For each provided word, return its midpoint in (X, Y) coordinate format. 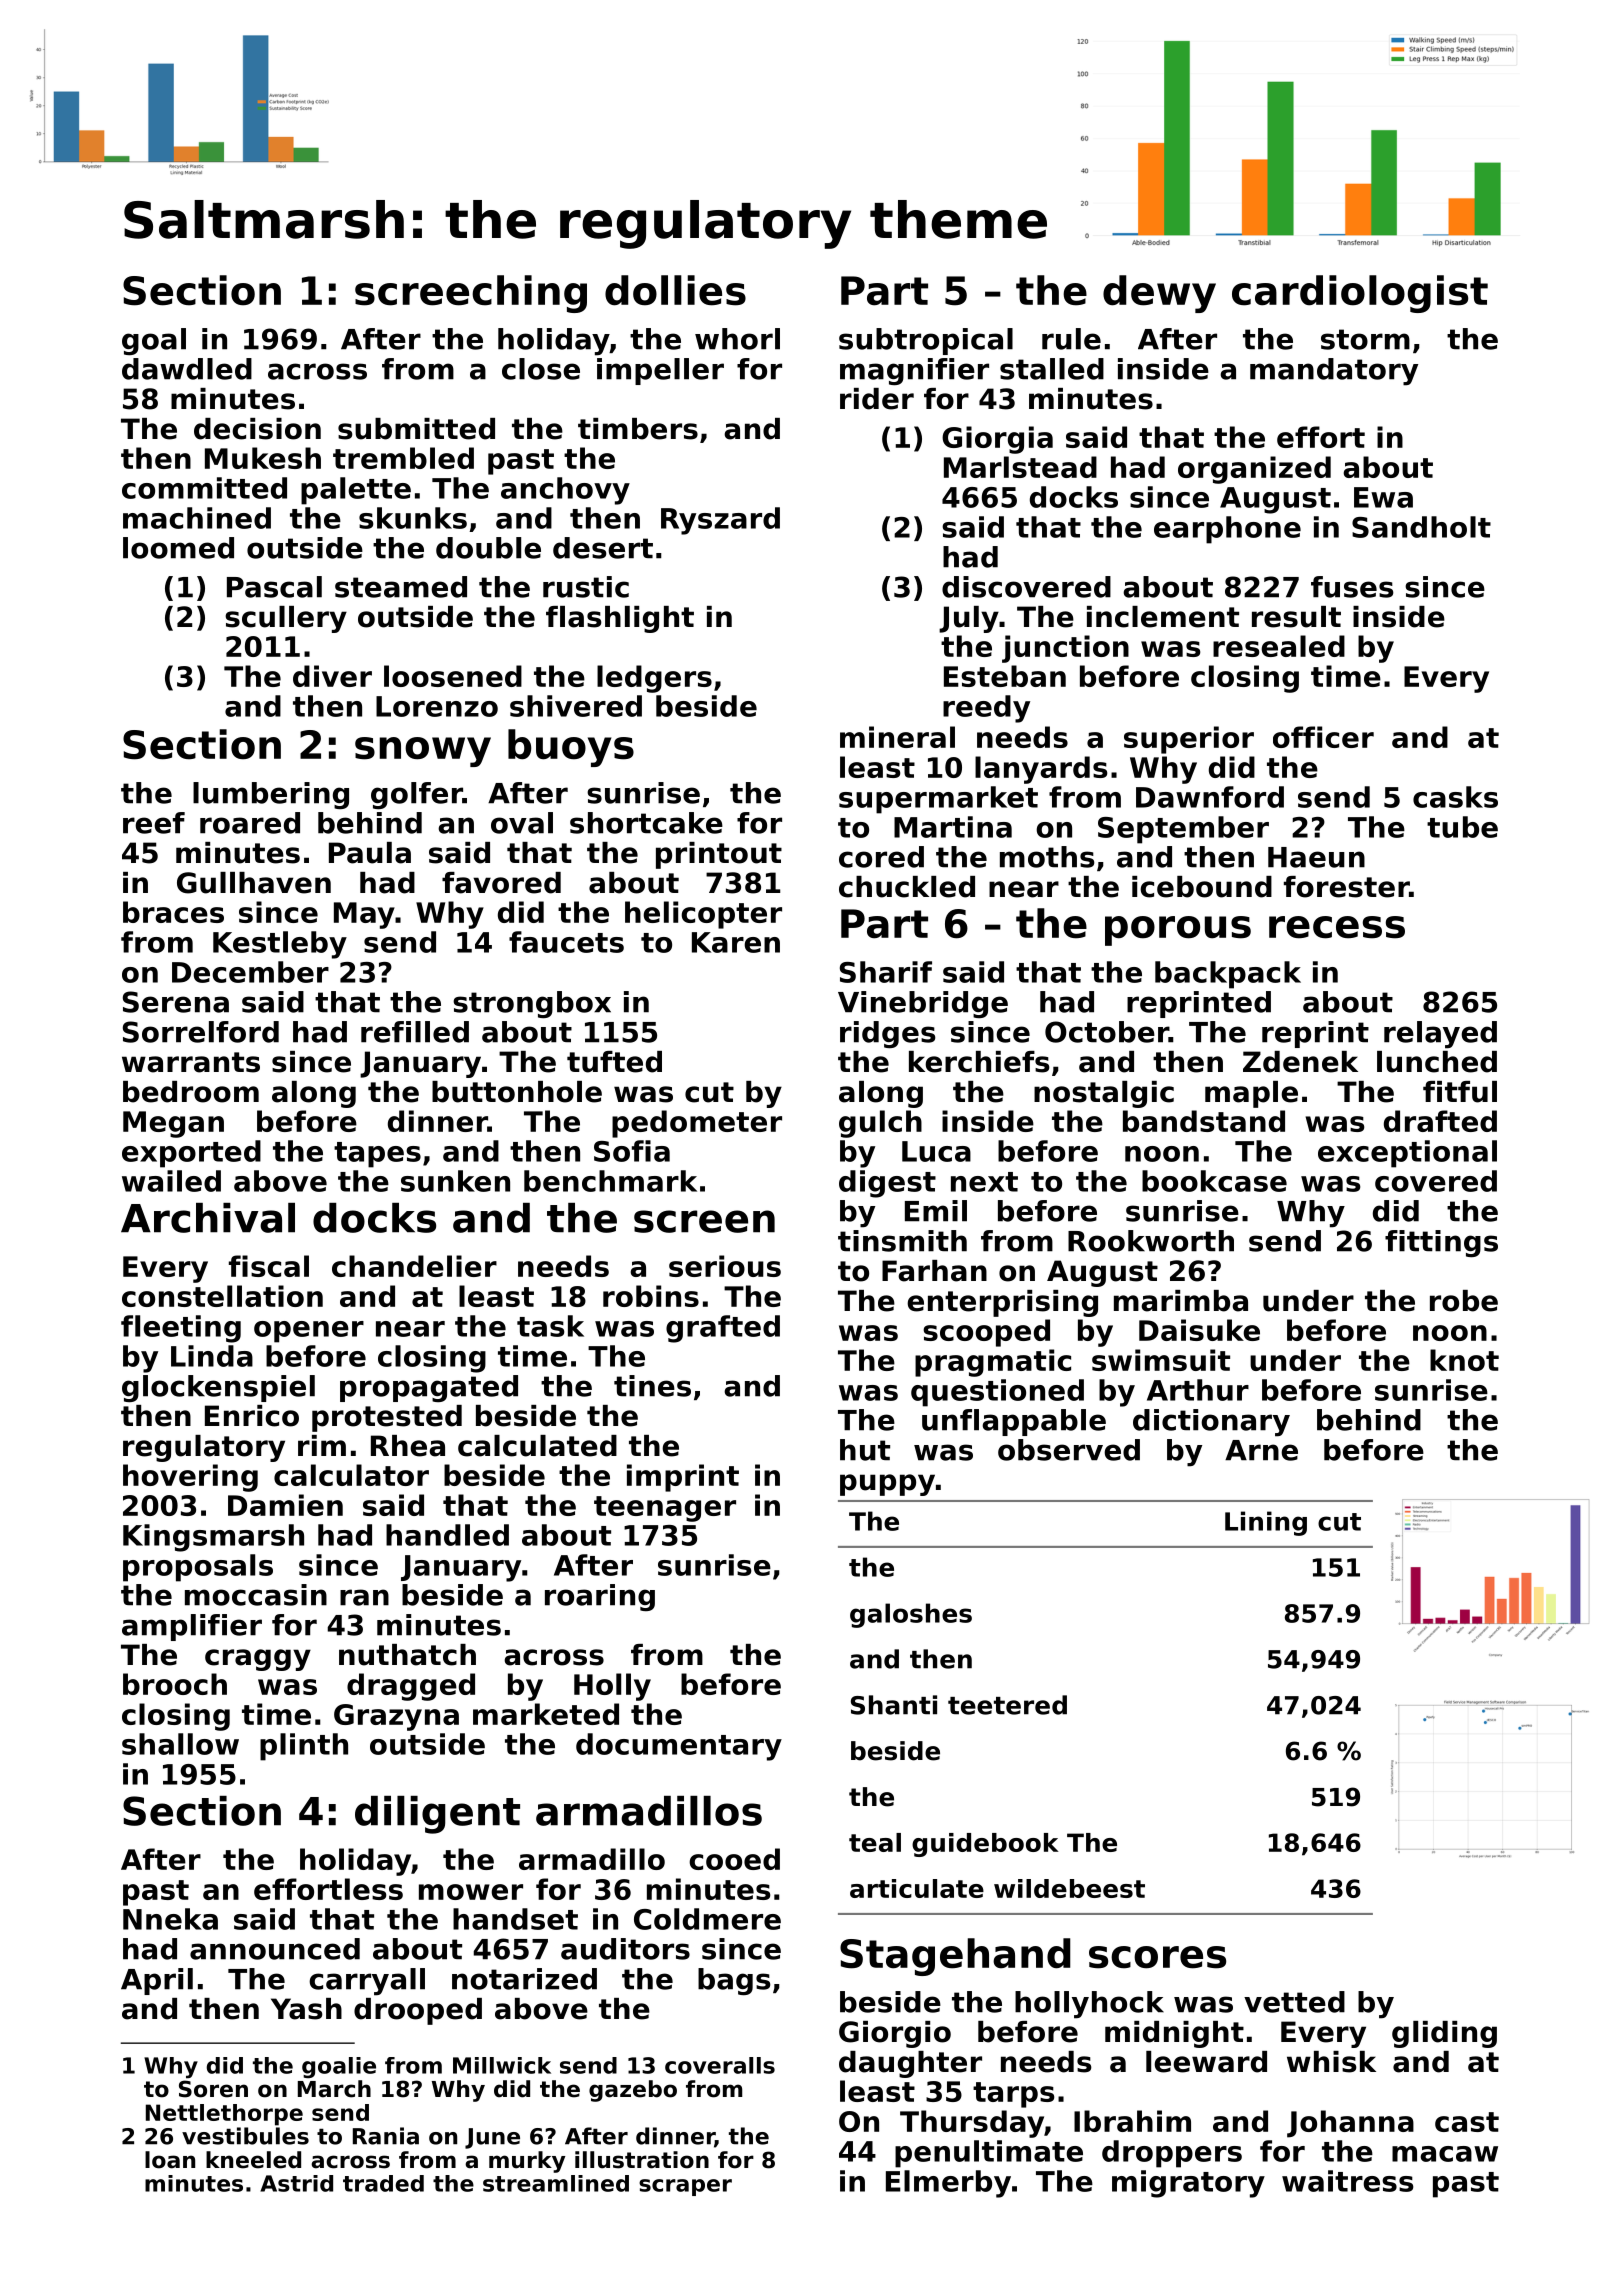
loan (170, 2160)
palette (356, 491)
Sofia (632, 1151)
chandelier (414, 1266)
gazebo (633, 2091)
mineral (897, 737)
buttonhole (517, 1092)
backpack (1228, 975)
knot (1464, 1360)
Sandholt (1421, 527)
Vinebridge (923, 1004)
